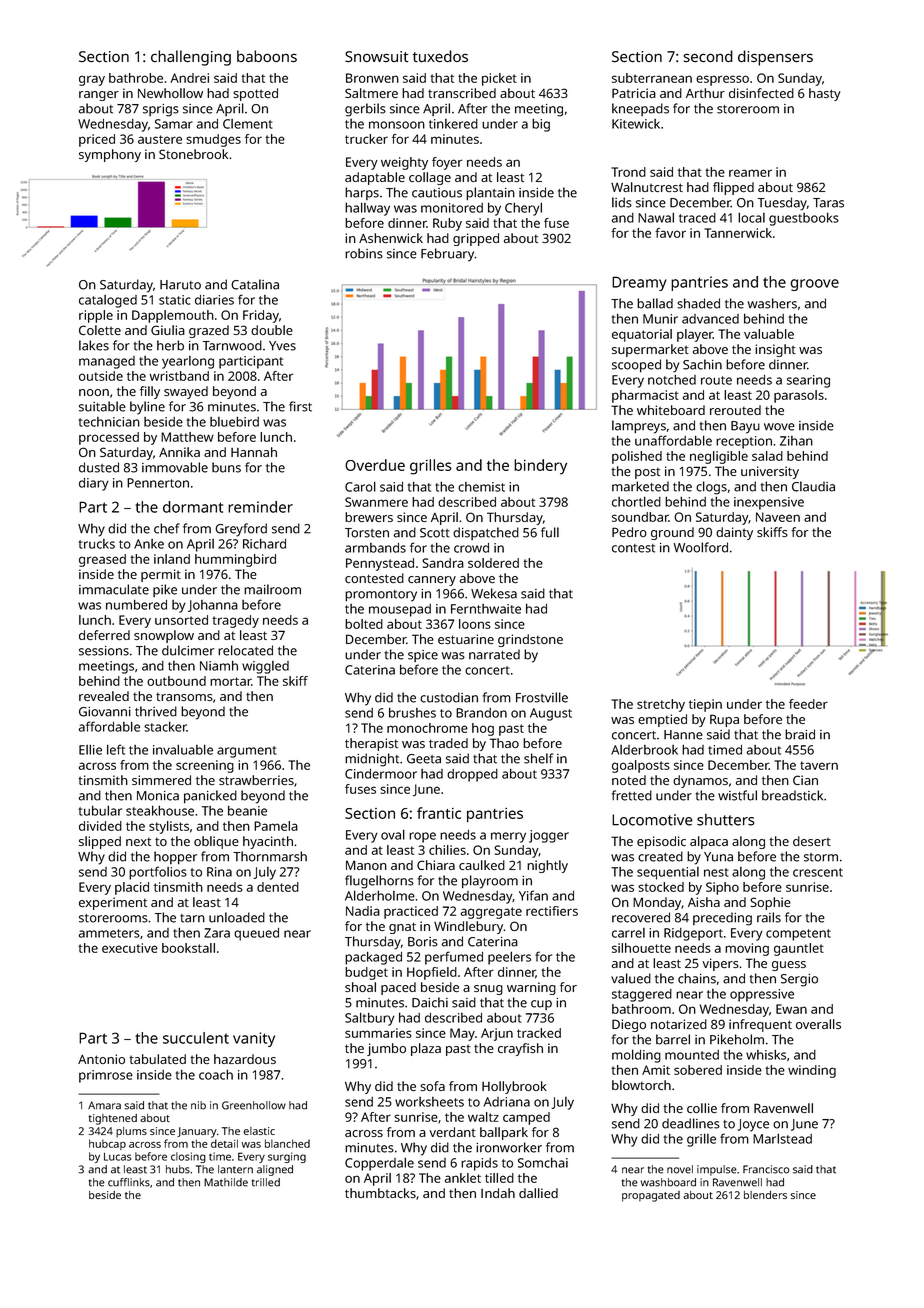  Describe the element at coordinates (97, 140) in the image. I see `priced` at that location.
